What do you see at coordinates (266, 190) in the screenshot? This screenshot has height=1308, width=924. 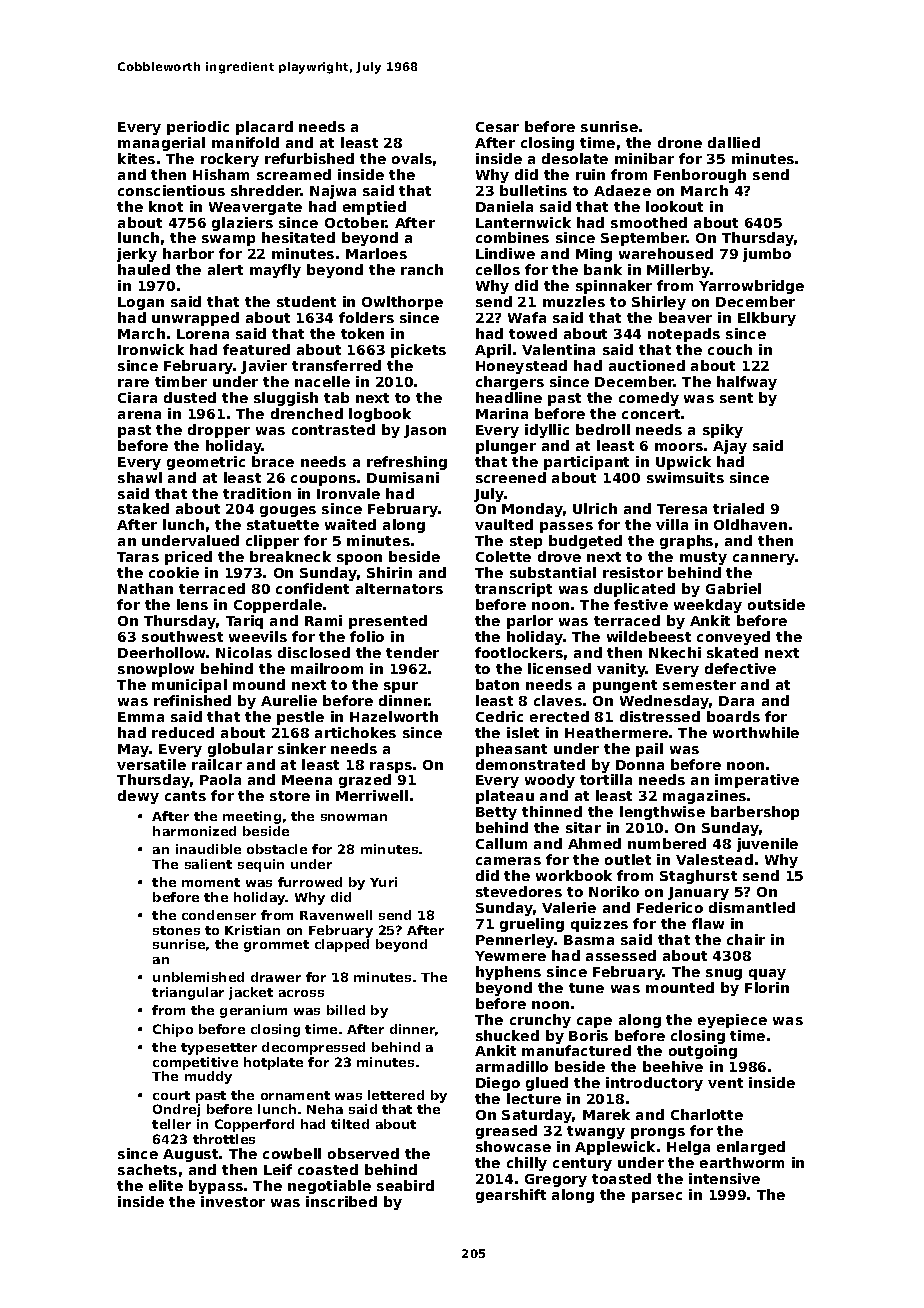 I see `shredder` at bounding box center [266, 190].
